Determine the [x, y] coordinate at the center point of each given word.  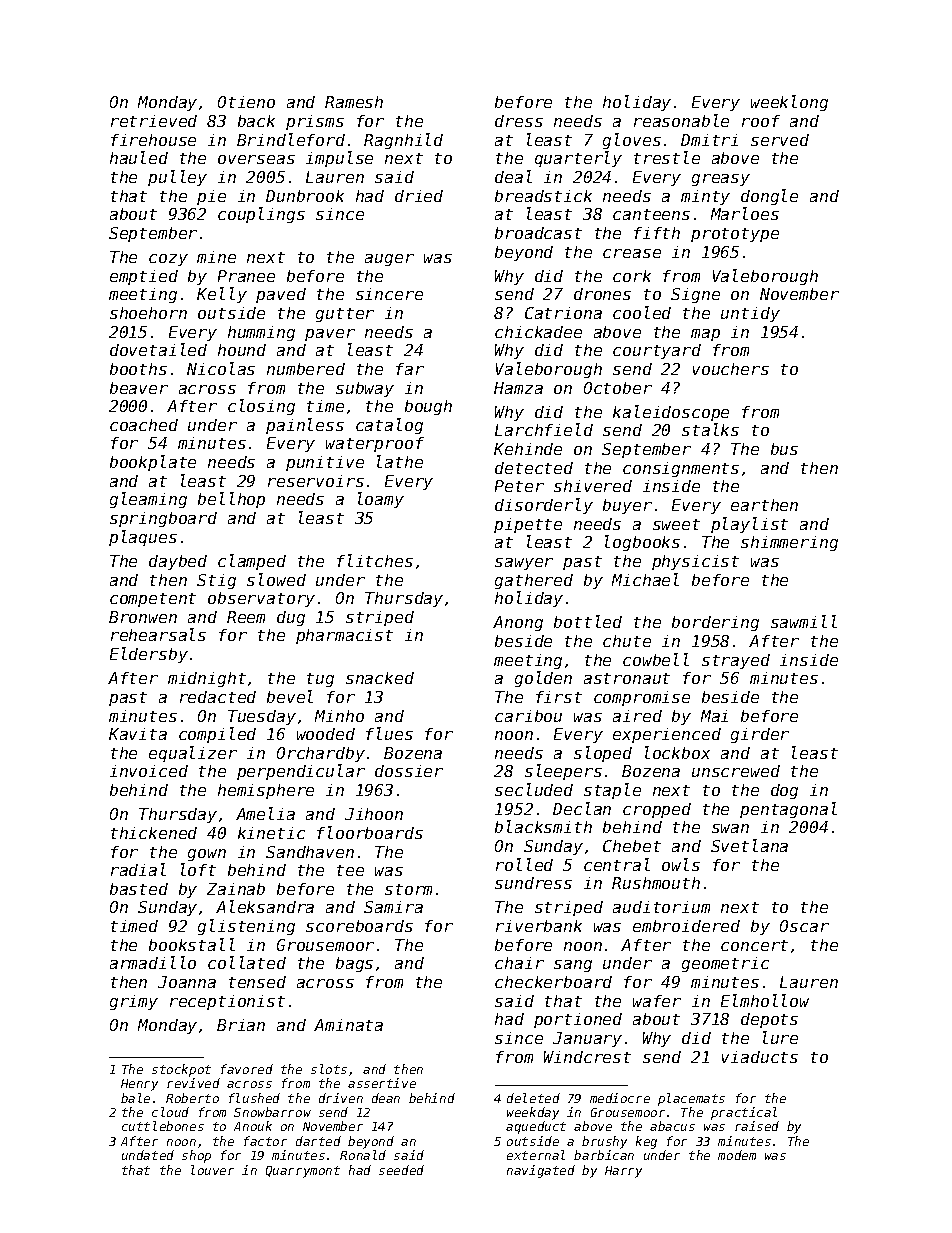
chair [519, 963]
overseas [256, 159]
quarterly [578, 159]
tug [320, 680]
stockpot [181, 1070]
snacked [380, 678]
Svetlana [749, 845]
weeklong [789, 103]
